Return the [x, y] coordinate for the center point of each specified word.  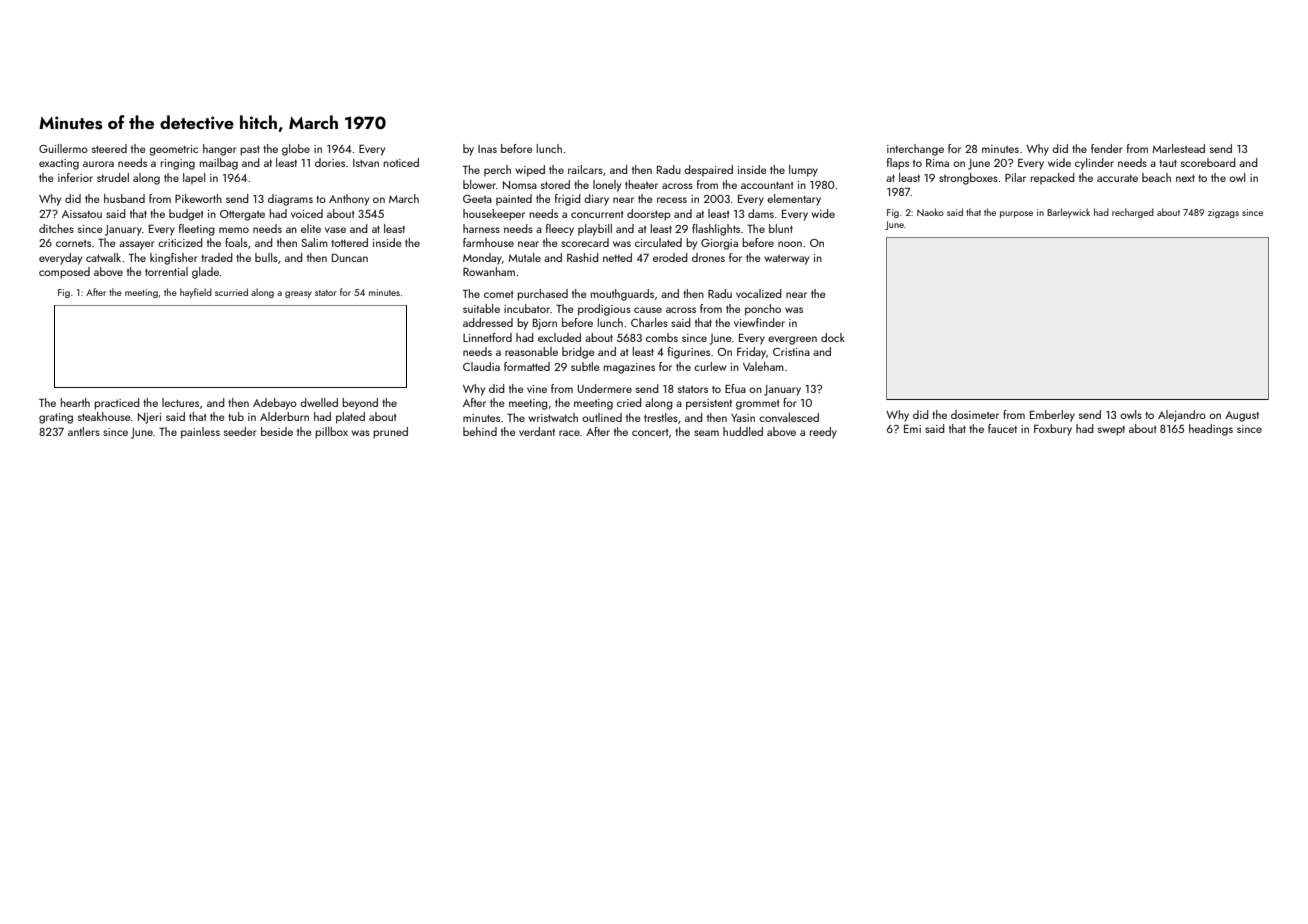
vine [537, 389]
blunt [781, 228]
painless [200, 433]
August [1242, 416]
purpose [1016, 214]
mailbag [219, 164]
